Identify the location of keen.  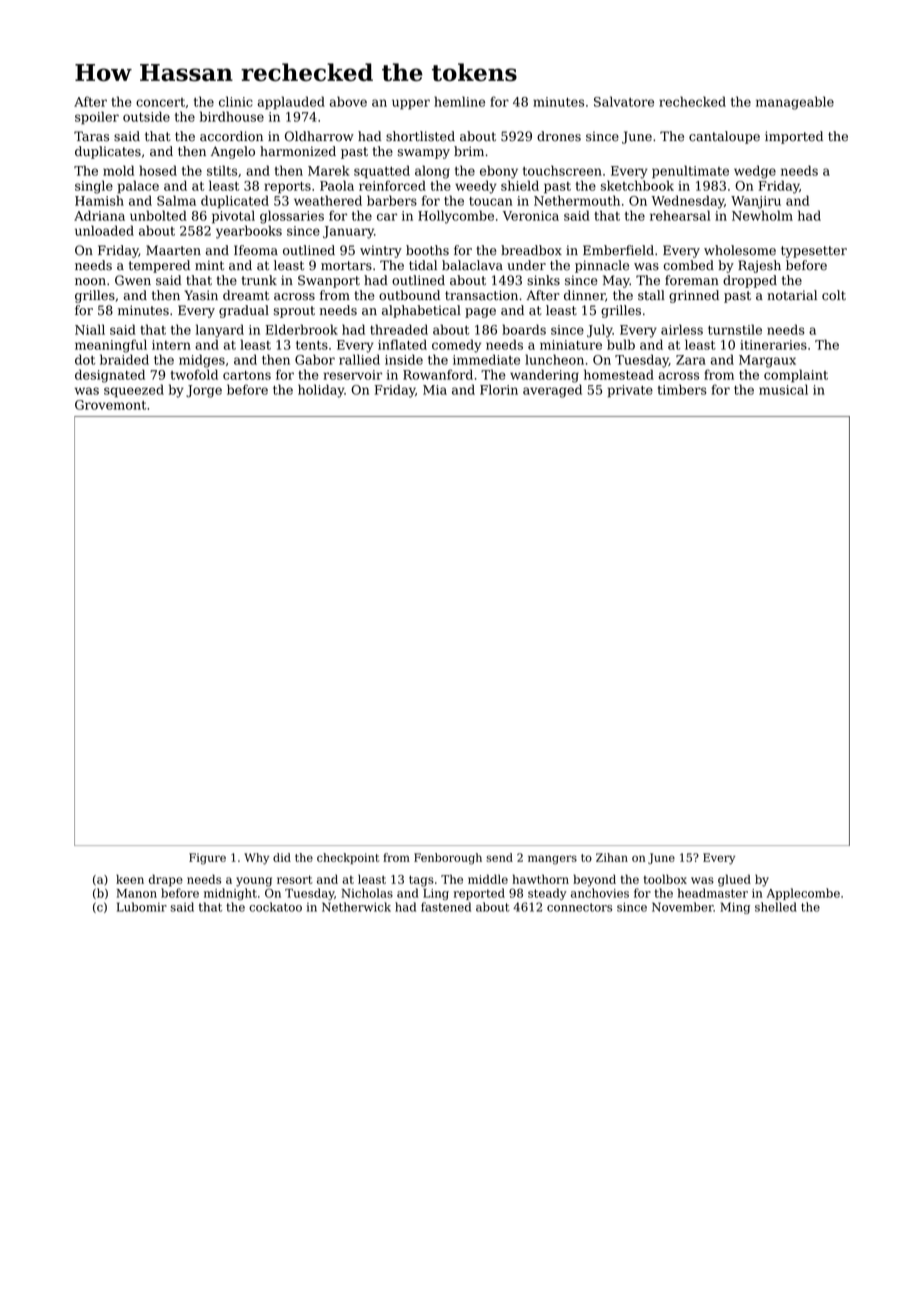
(130, 879).
